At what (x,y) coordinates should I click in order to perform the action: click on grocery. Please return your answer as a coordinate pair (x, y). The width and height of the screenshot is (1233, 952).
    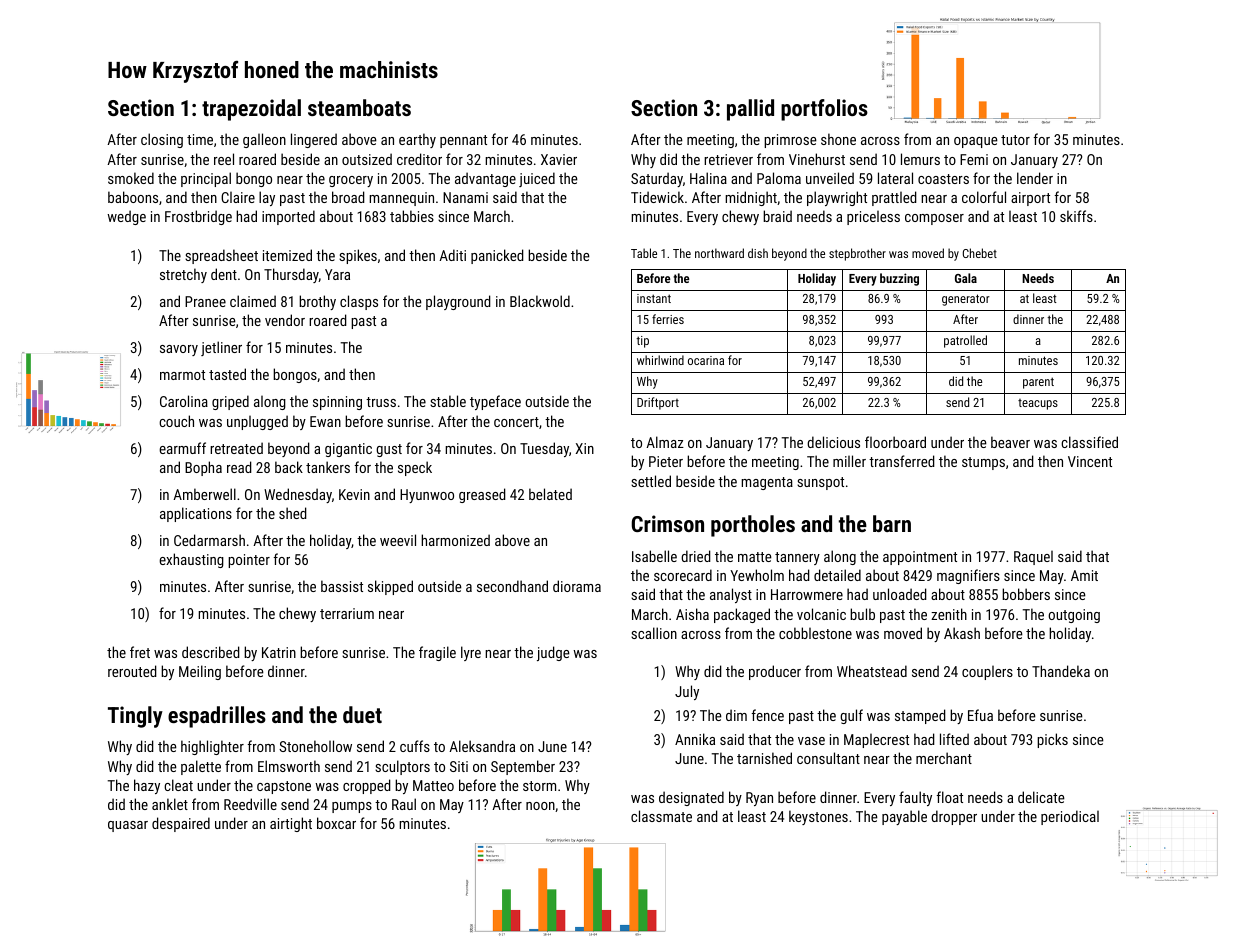
    Looking at the image, I should click on (351, 181).
